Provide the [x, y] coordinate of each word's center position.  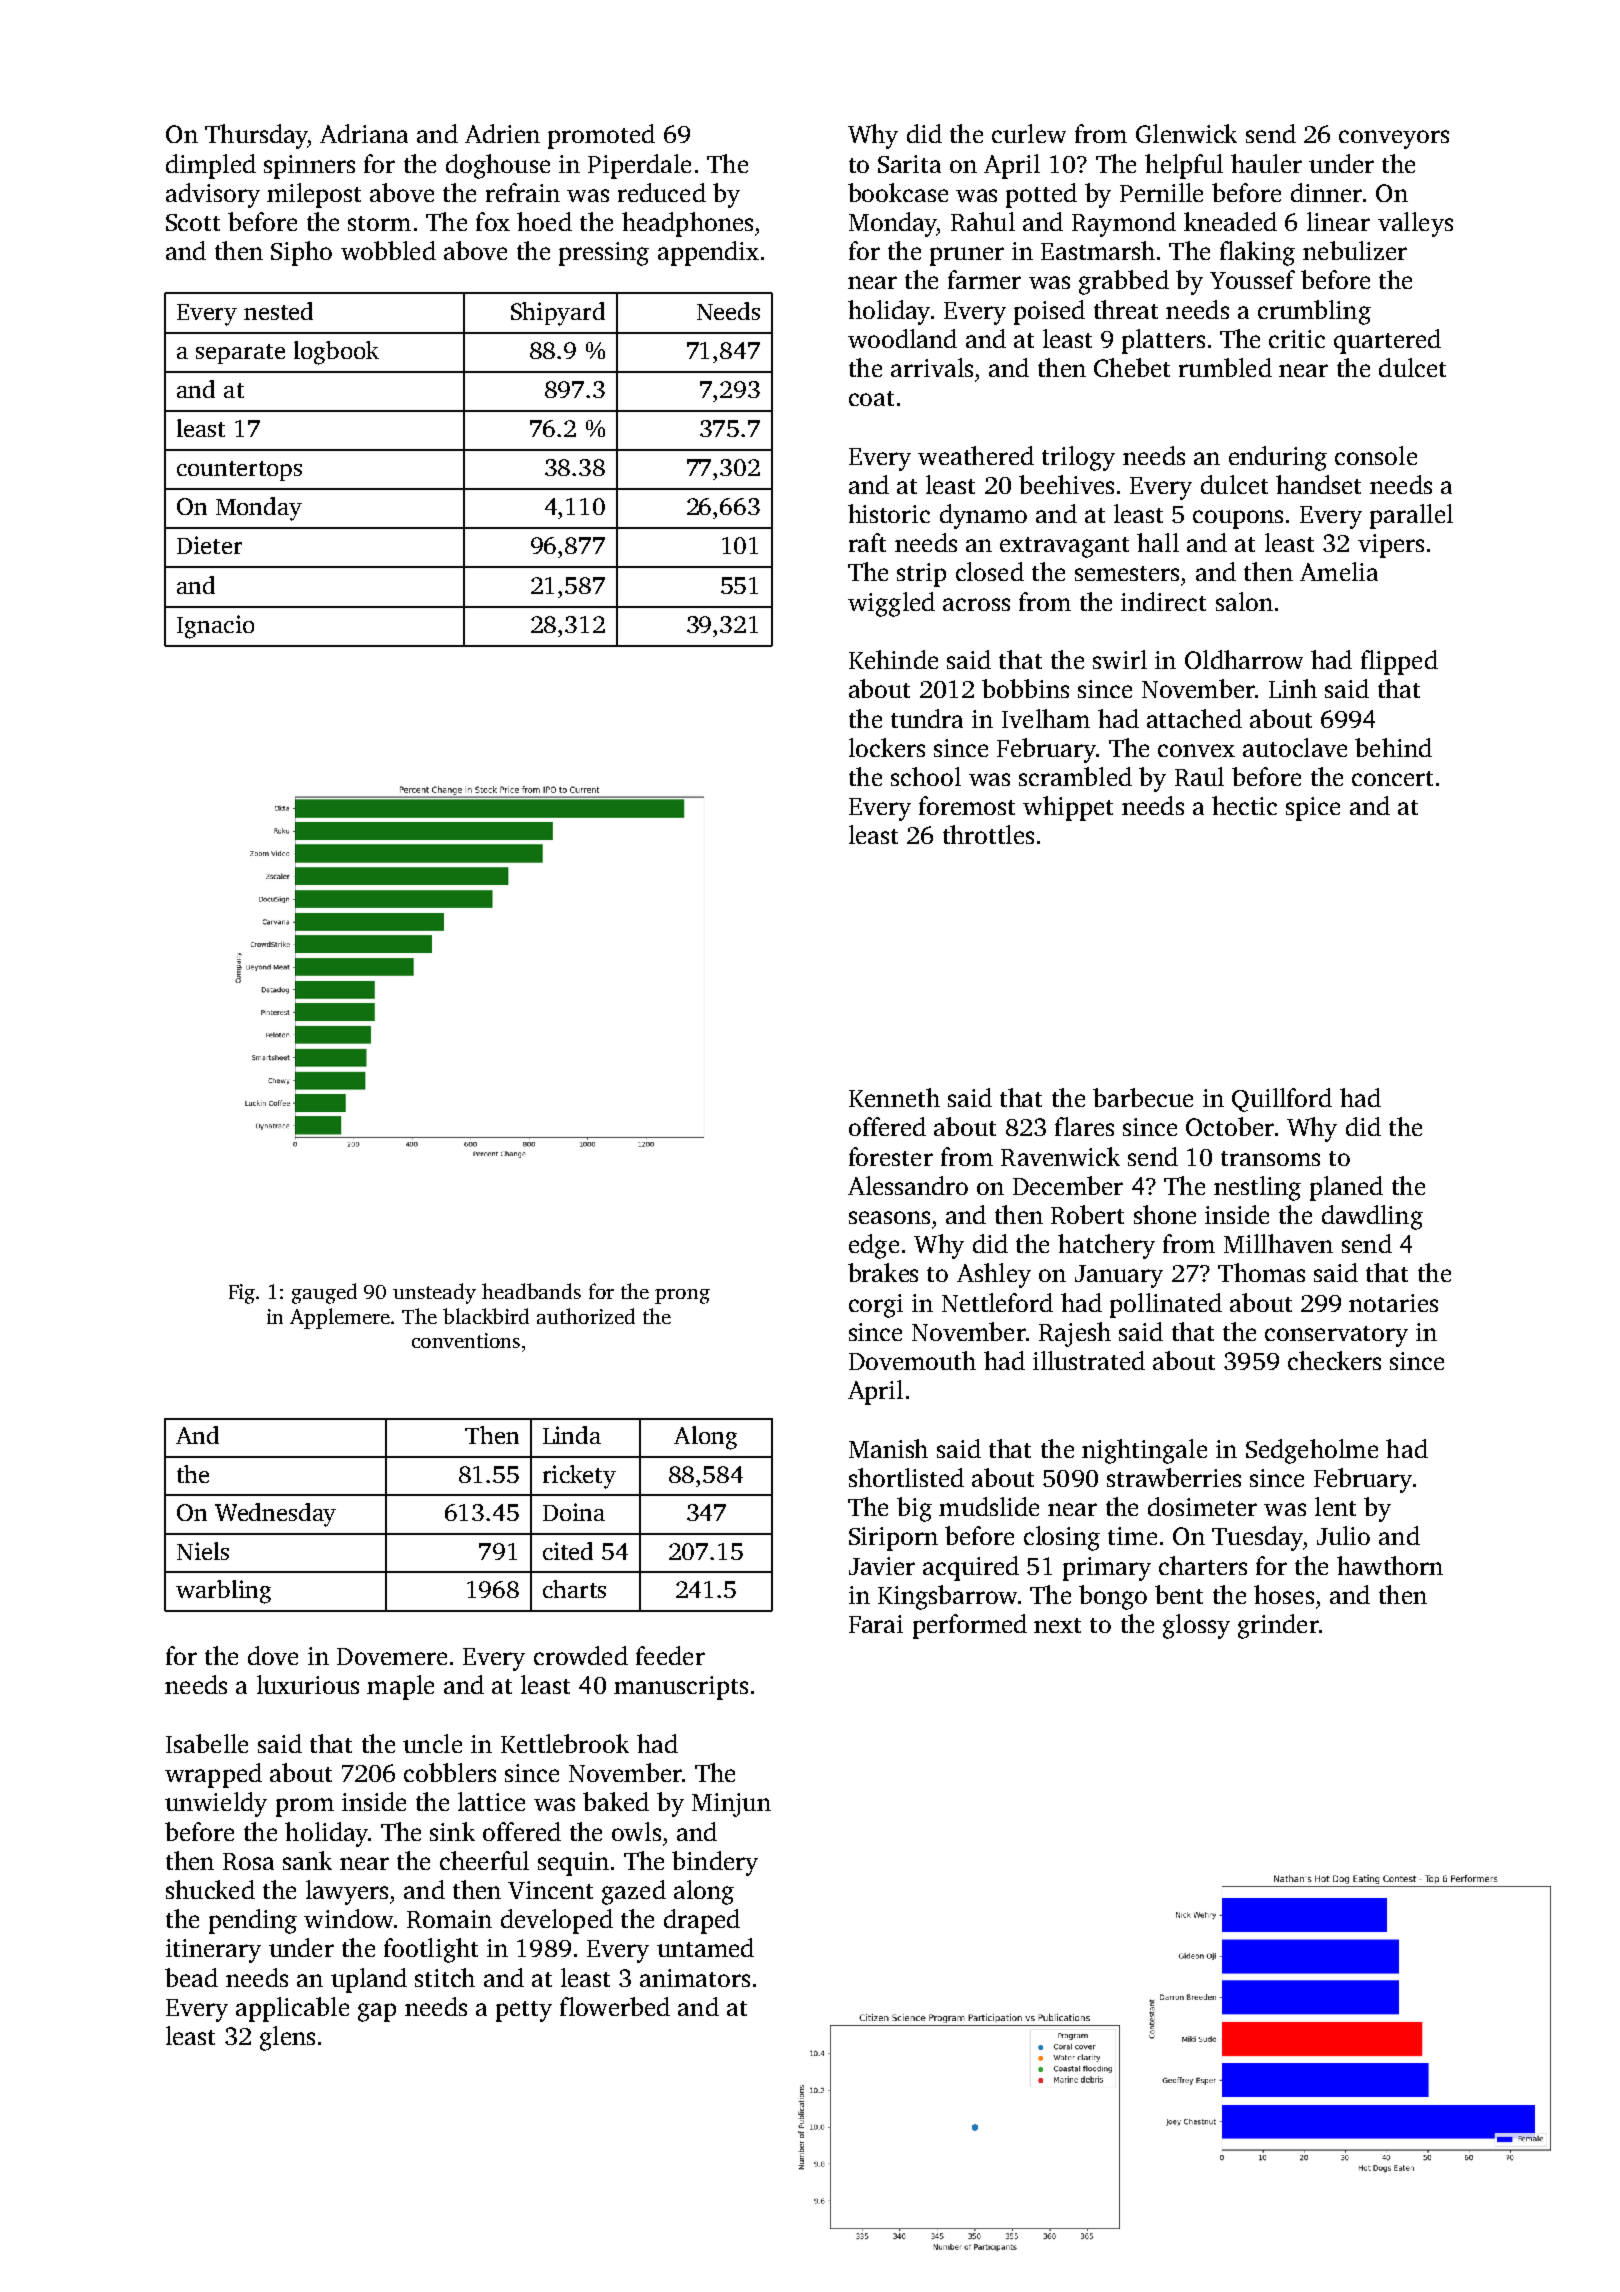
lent [1335, 1506]
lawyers [347, 1892]
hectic [1244, 805]
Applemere [340, 1318]
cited [568, 1551]
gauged [324, 1293]
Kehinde [893, 659]
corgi [876, 1306]
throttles [988, 834]
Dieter [209, 545]
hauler [1266, 163]
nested [278, 311]
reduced [662, 192]
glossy [1196, 1626]
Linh [1293, 688]
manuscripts [681, 1688]
